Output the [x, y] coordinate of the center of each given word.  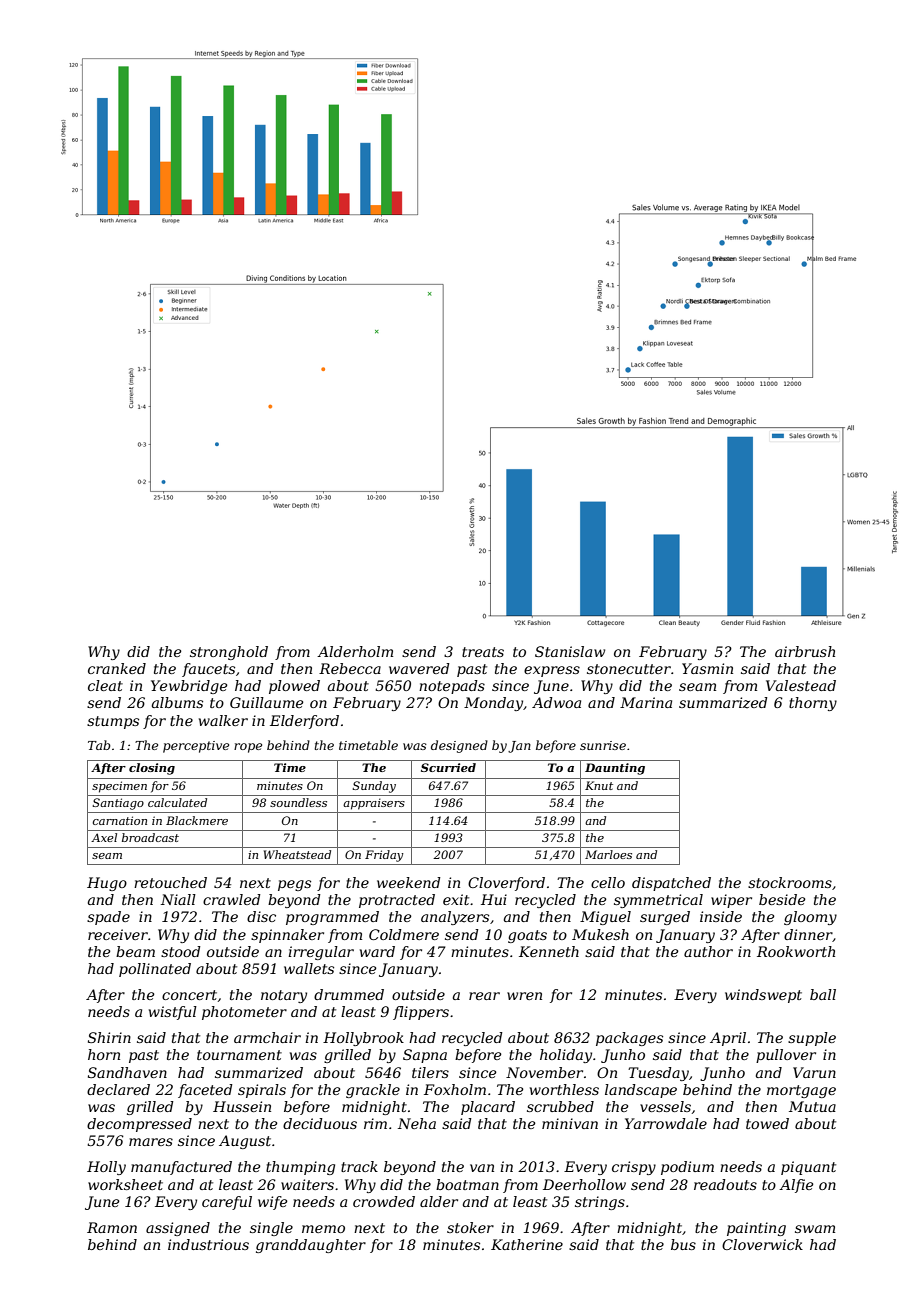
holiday [566, 1056]
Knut [599, 785]
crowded [384, 1201]
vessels [665, 1106]
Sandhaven [127, 1072]
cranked [117, 668]
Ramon [112, 1227]
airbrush [805, 651]
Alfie [796, 1186]
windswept [763, 996]
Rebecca [350, 668]
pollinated [155, 970]
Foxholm [455, 1089]
